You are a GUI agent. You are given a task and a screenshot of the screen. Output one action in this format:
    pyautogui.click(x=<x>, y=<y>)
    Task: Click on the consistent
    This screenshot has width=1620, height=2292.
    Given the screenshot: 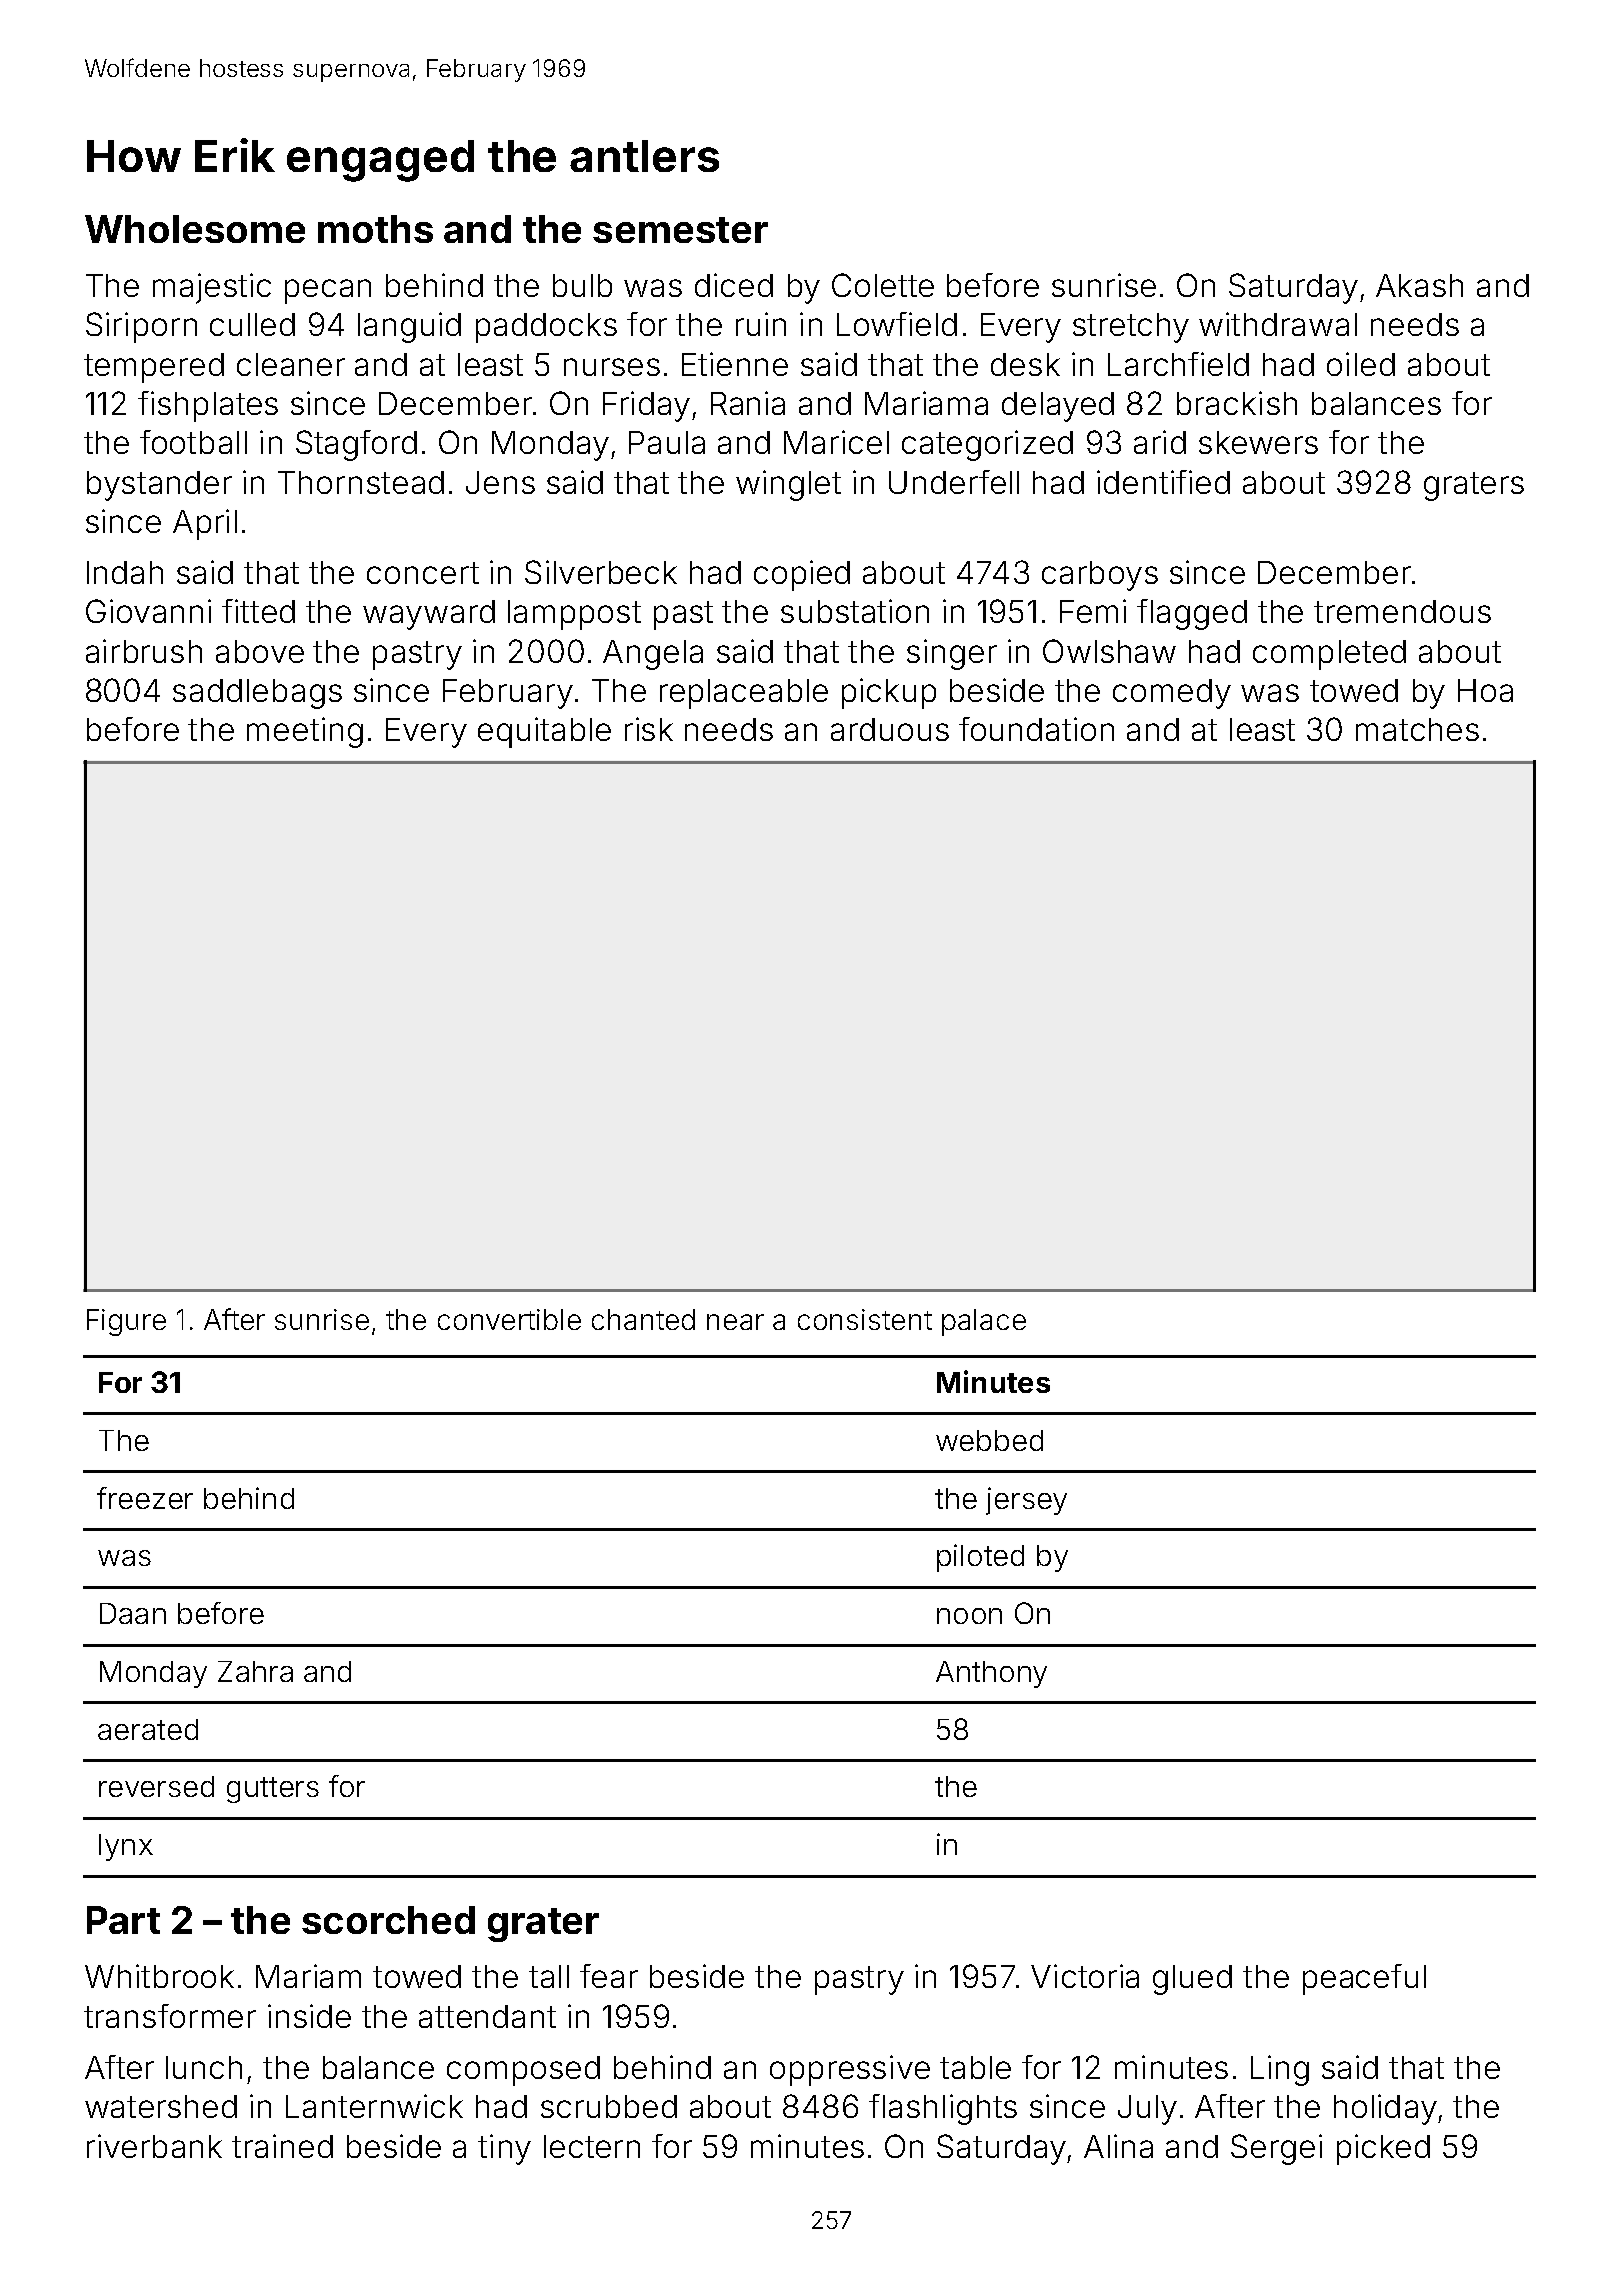 What is the action you would take?
    pyautogui.click(x=865, y=1319)
